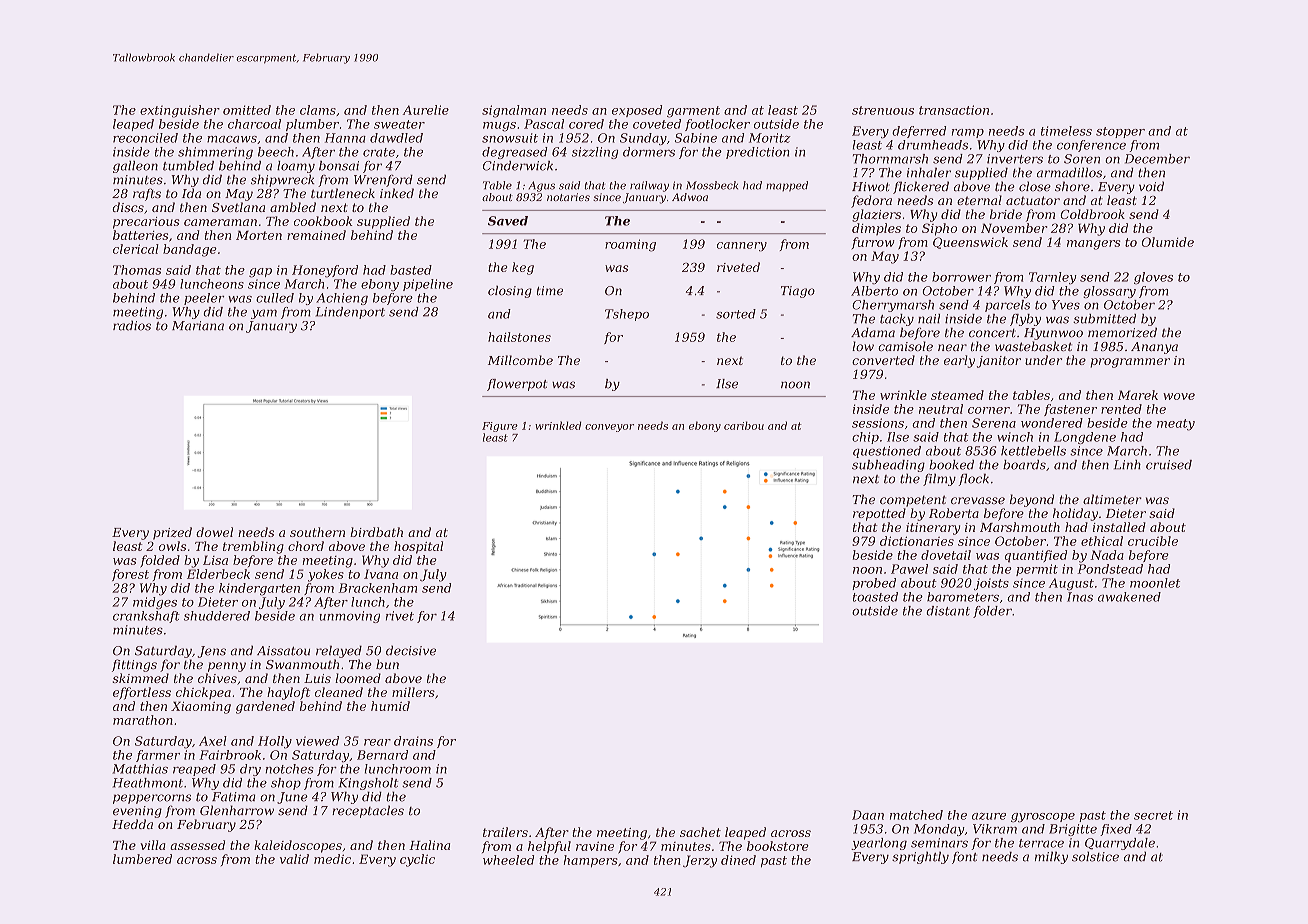  What do you see at coordinates (954, 110) in the image?
I see `transaction` at bounding box center [954, 110].
